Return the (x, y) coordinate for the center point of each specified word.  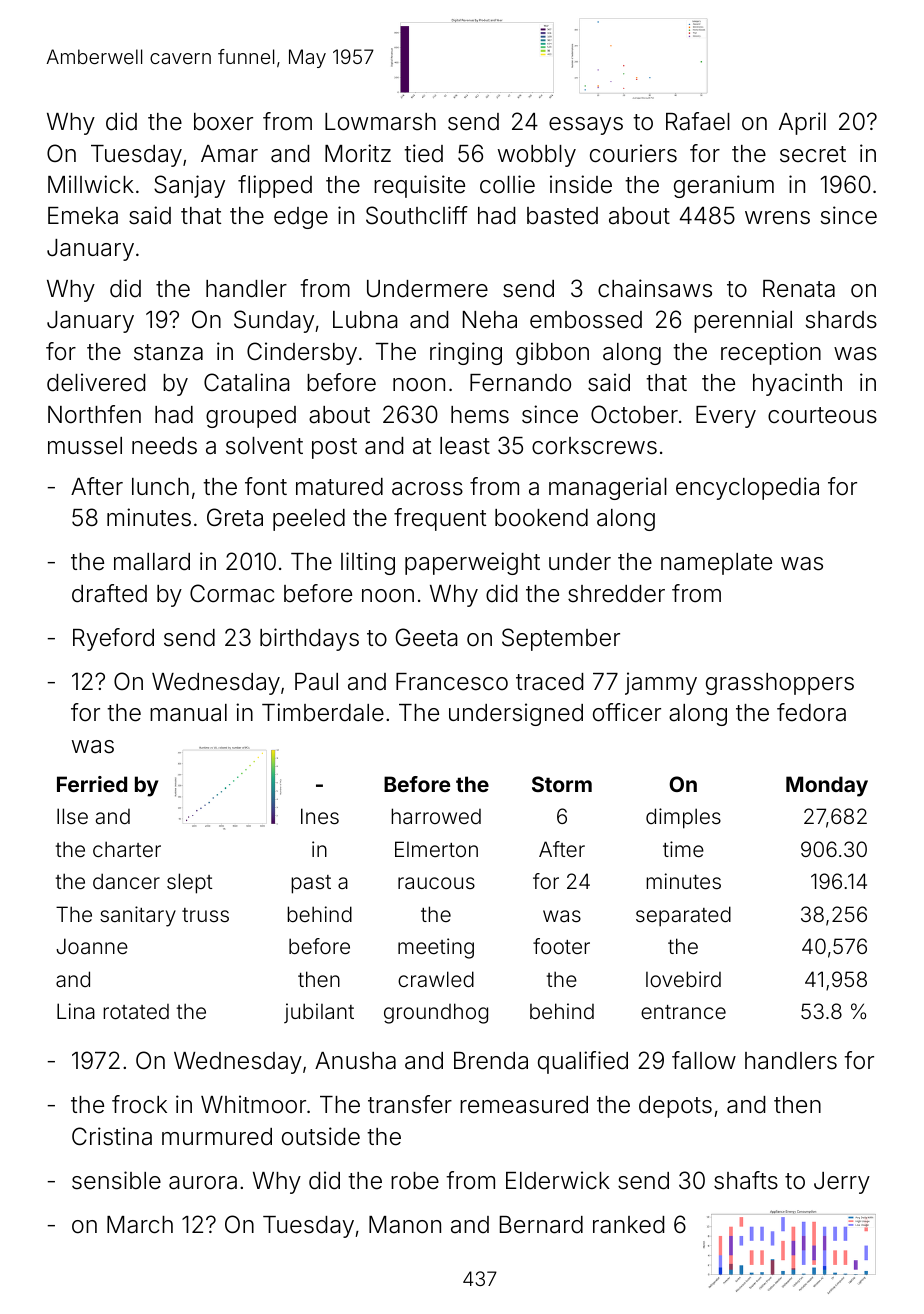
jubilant (319, 1013)
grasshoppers (780, 684)
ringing (466, 353)
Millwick (91, 184)
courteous (822, 415)
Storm (562, 784)
